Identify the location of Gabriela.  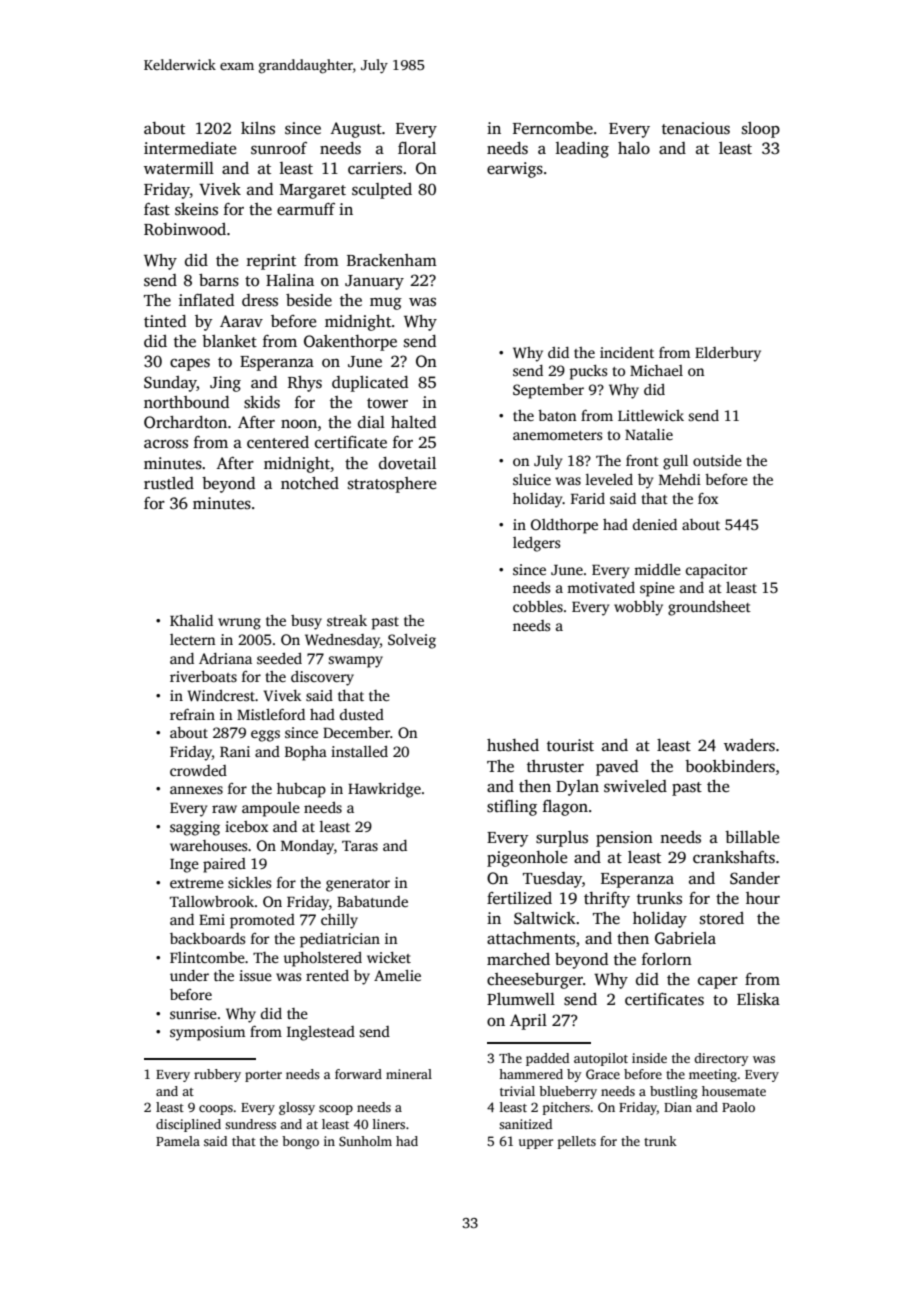
(685, 938).
